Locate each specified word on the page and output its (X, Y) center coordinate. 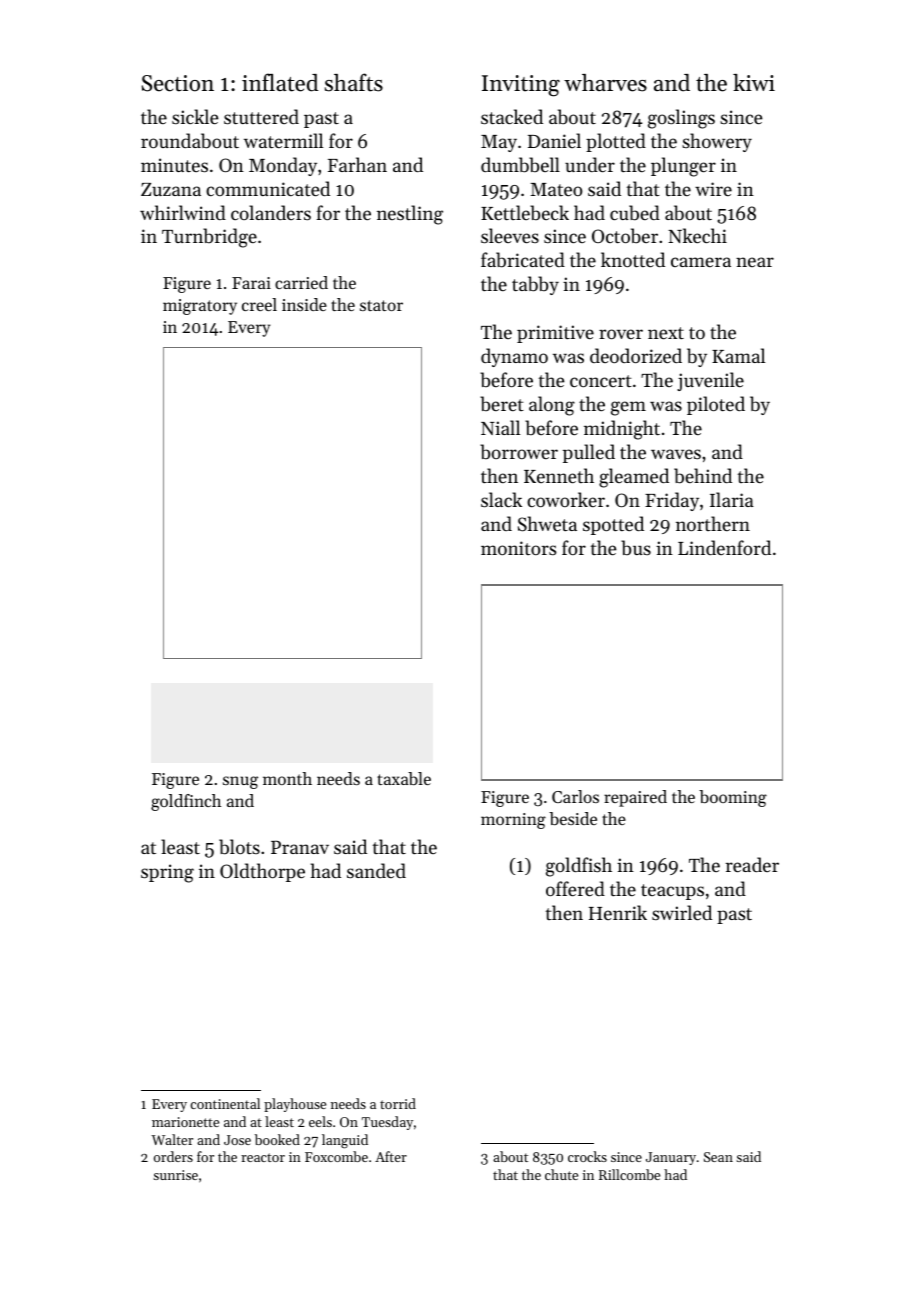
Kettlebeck (525, 212)
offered (575, 888)
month (287, 778)
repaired (635, 798)
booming (733, 798)
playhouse (295, 1105)
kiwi (754, 82)
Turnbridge (209, 238)
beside (573, 818)
